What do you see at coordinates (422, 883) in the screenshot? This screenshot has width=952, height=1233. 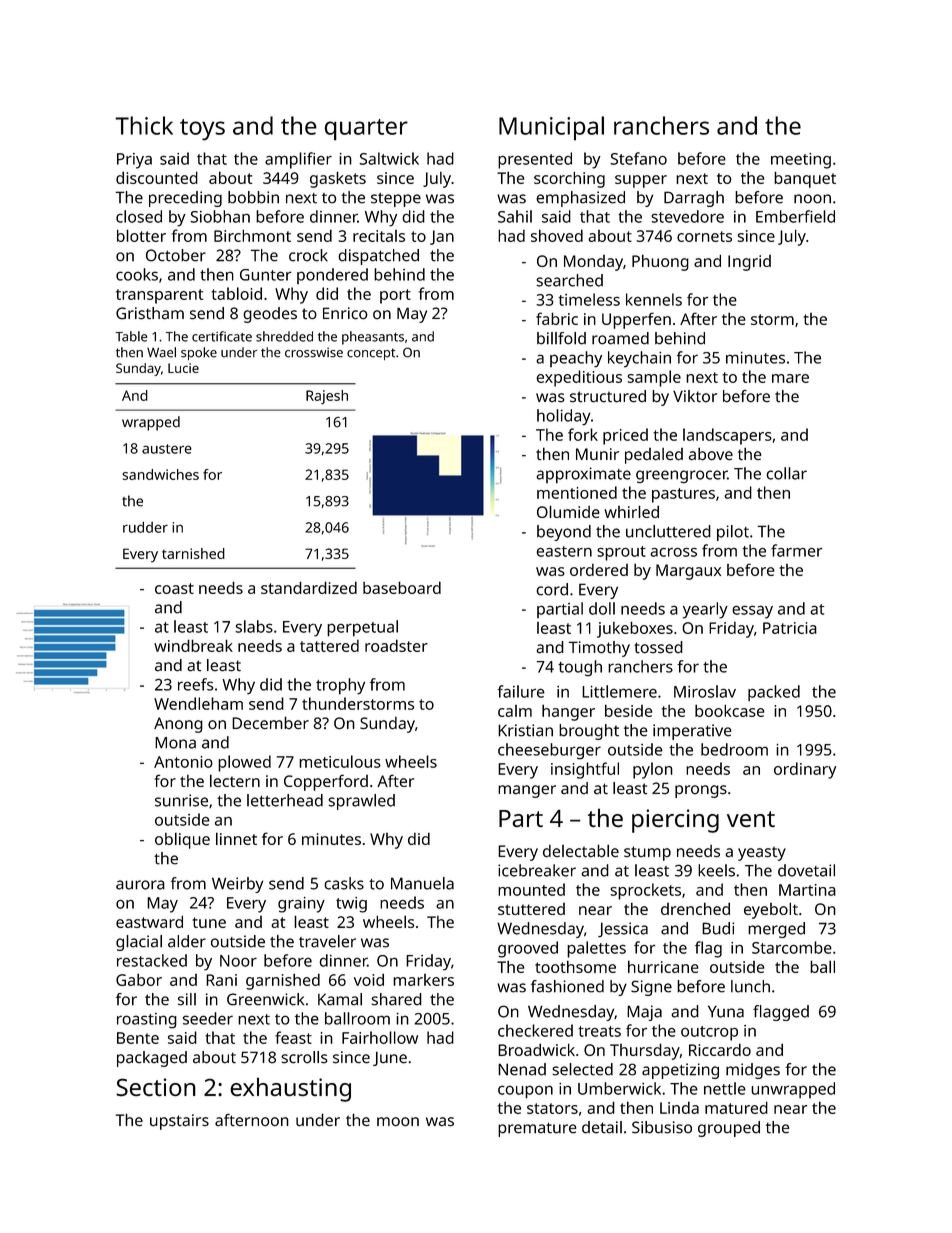 I see `Manuela` at bounding box center [422, 883].
